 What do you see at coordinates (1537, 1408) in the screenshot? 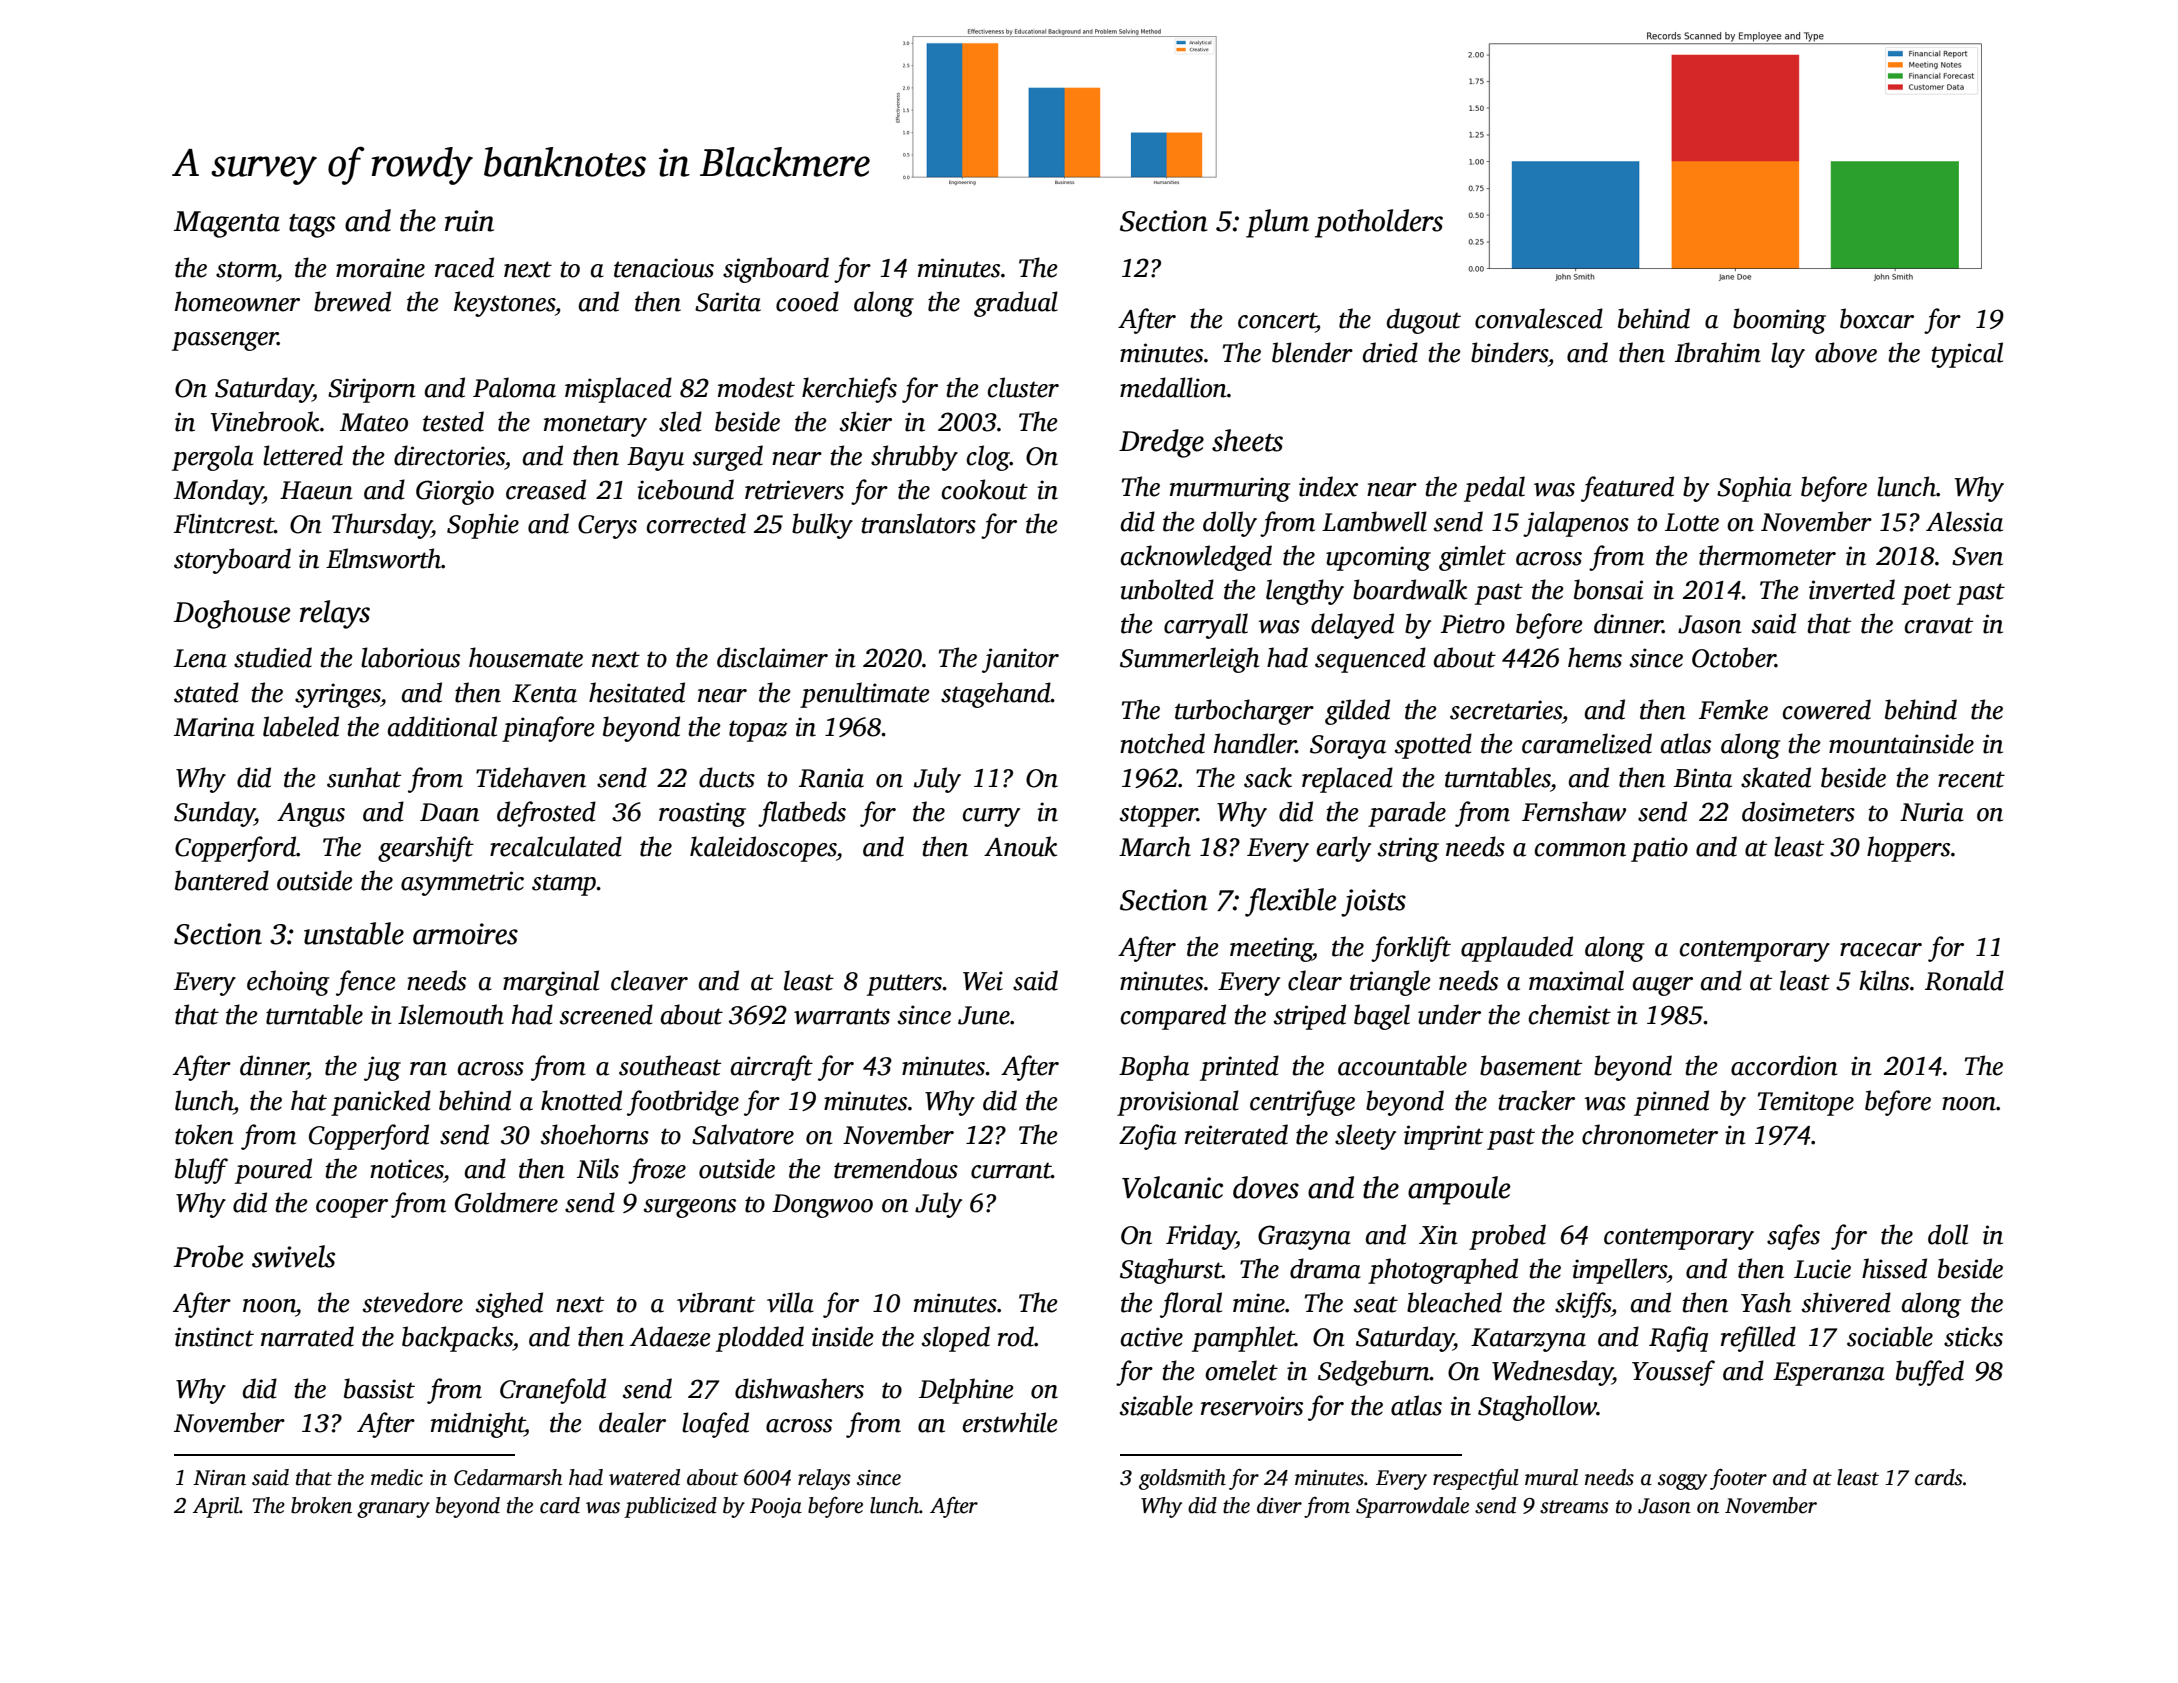
I see `Staghollow` at bounding box center [1537, 1408].
